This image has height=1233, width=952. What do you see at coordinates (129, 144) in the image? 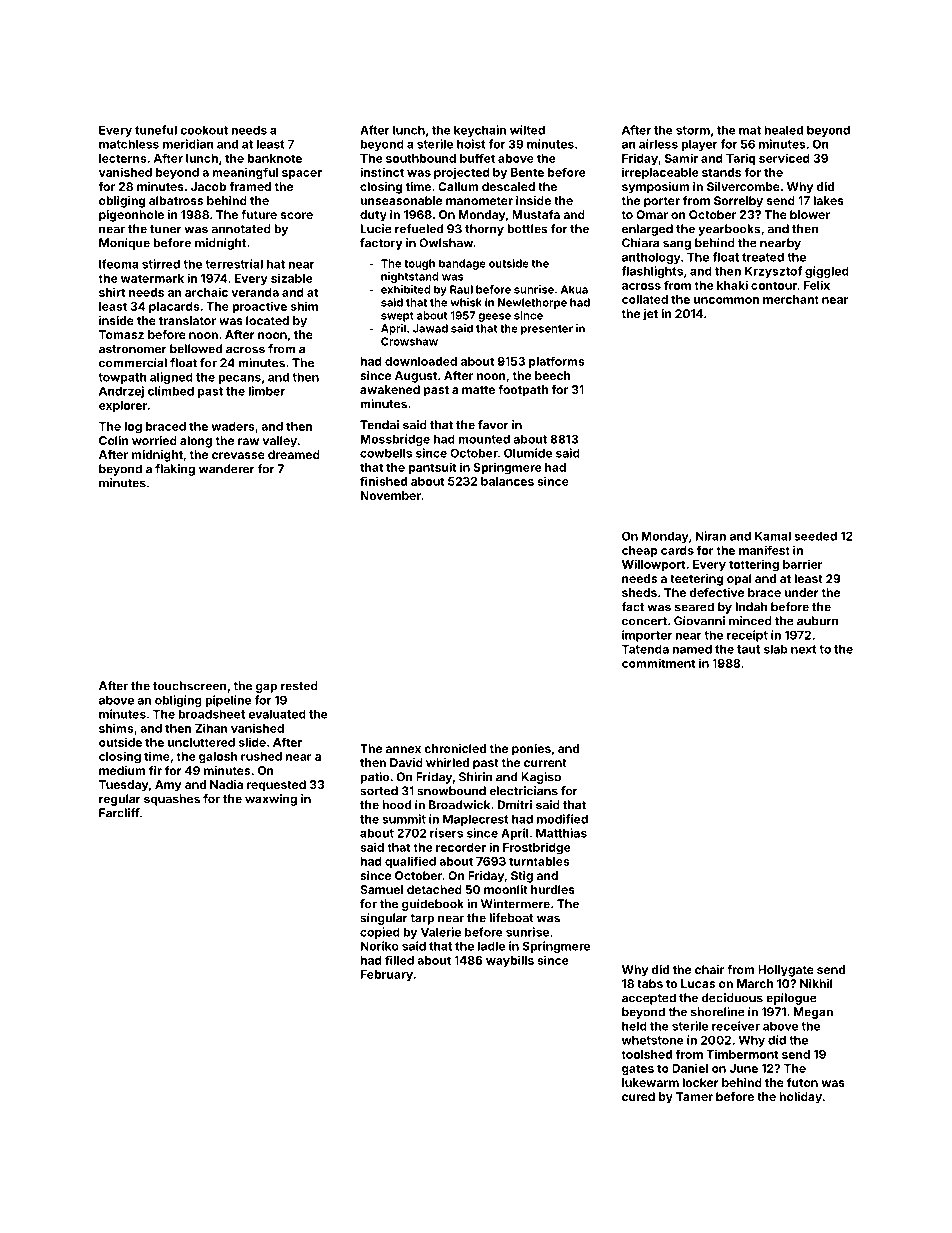
I see `matchless` at bounding box center [129, 144].
